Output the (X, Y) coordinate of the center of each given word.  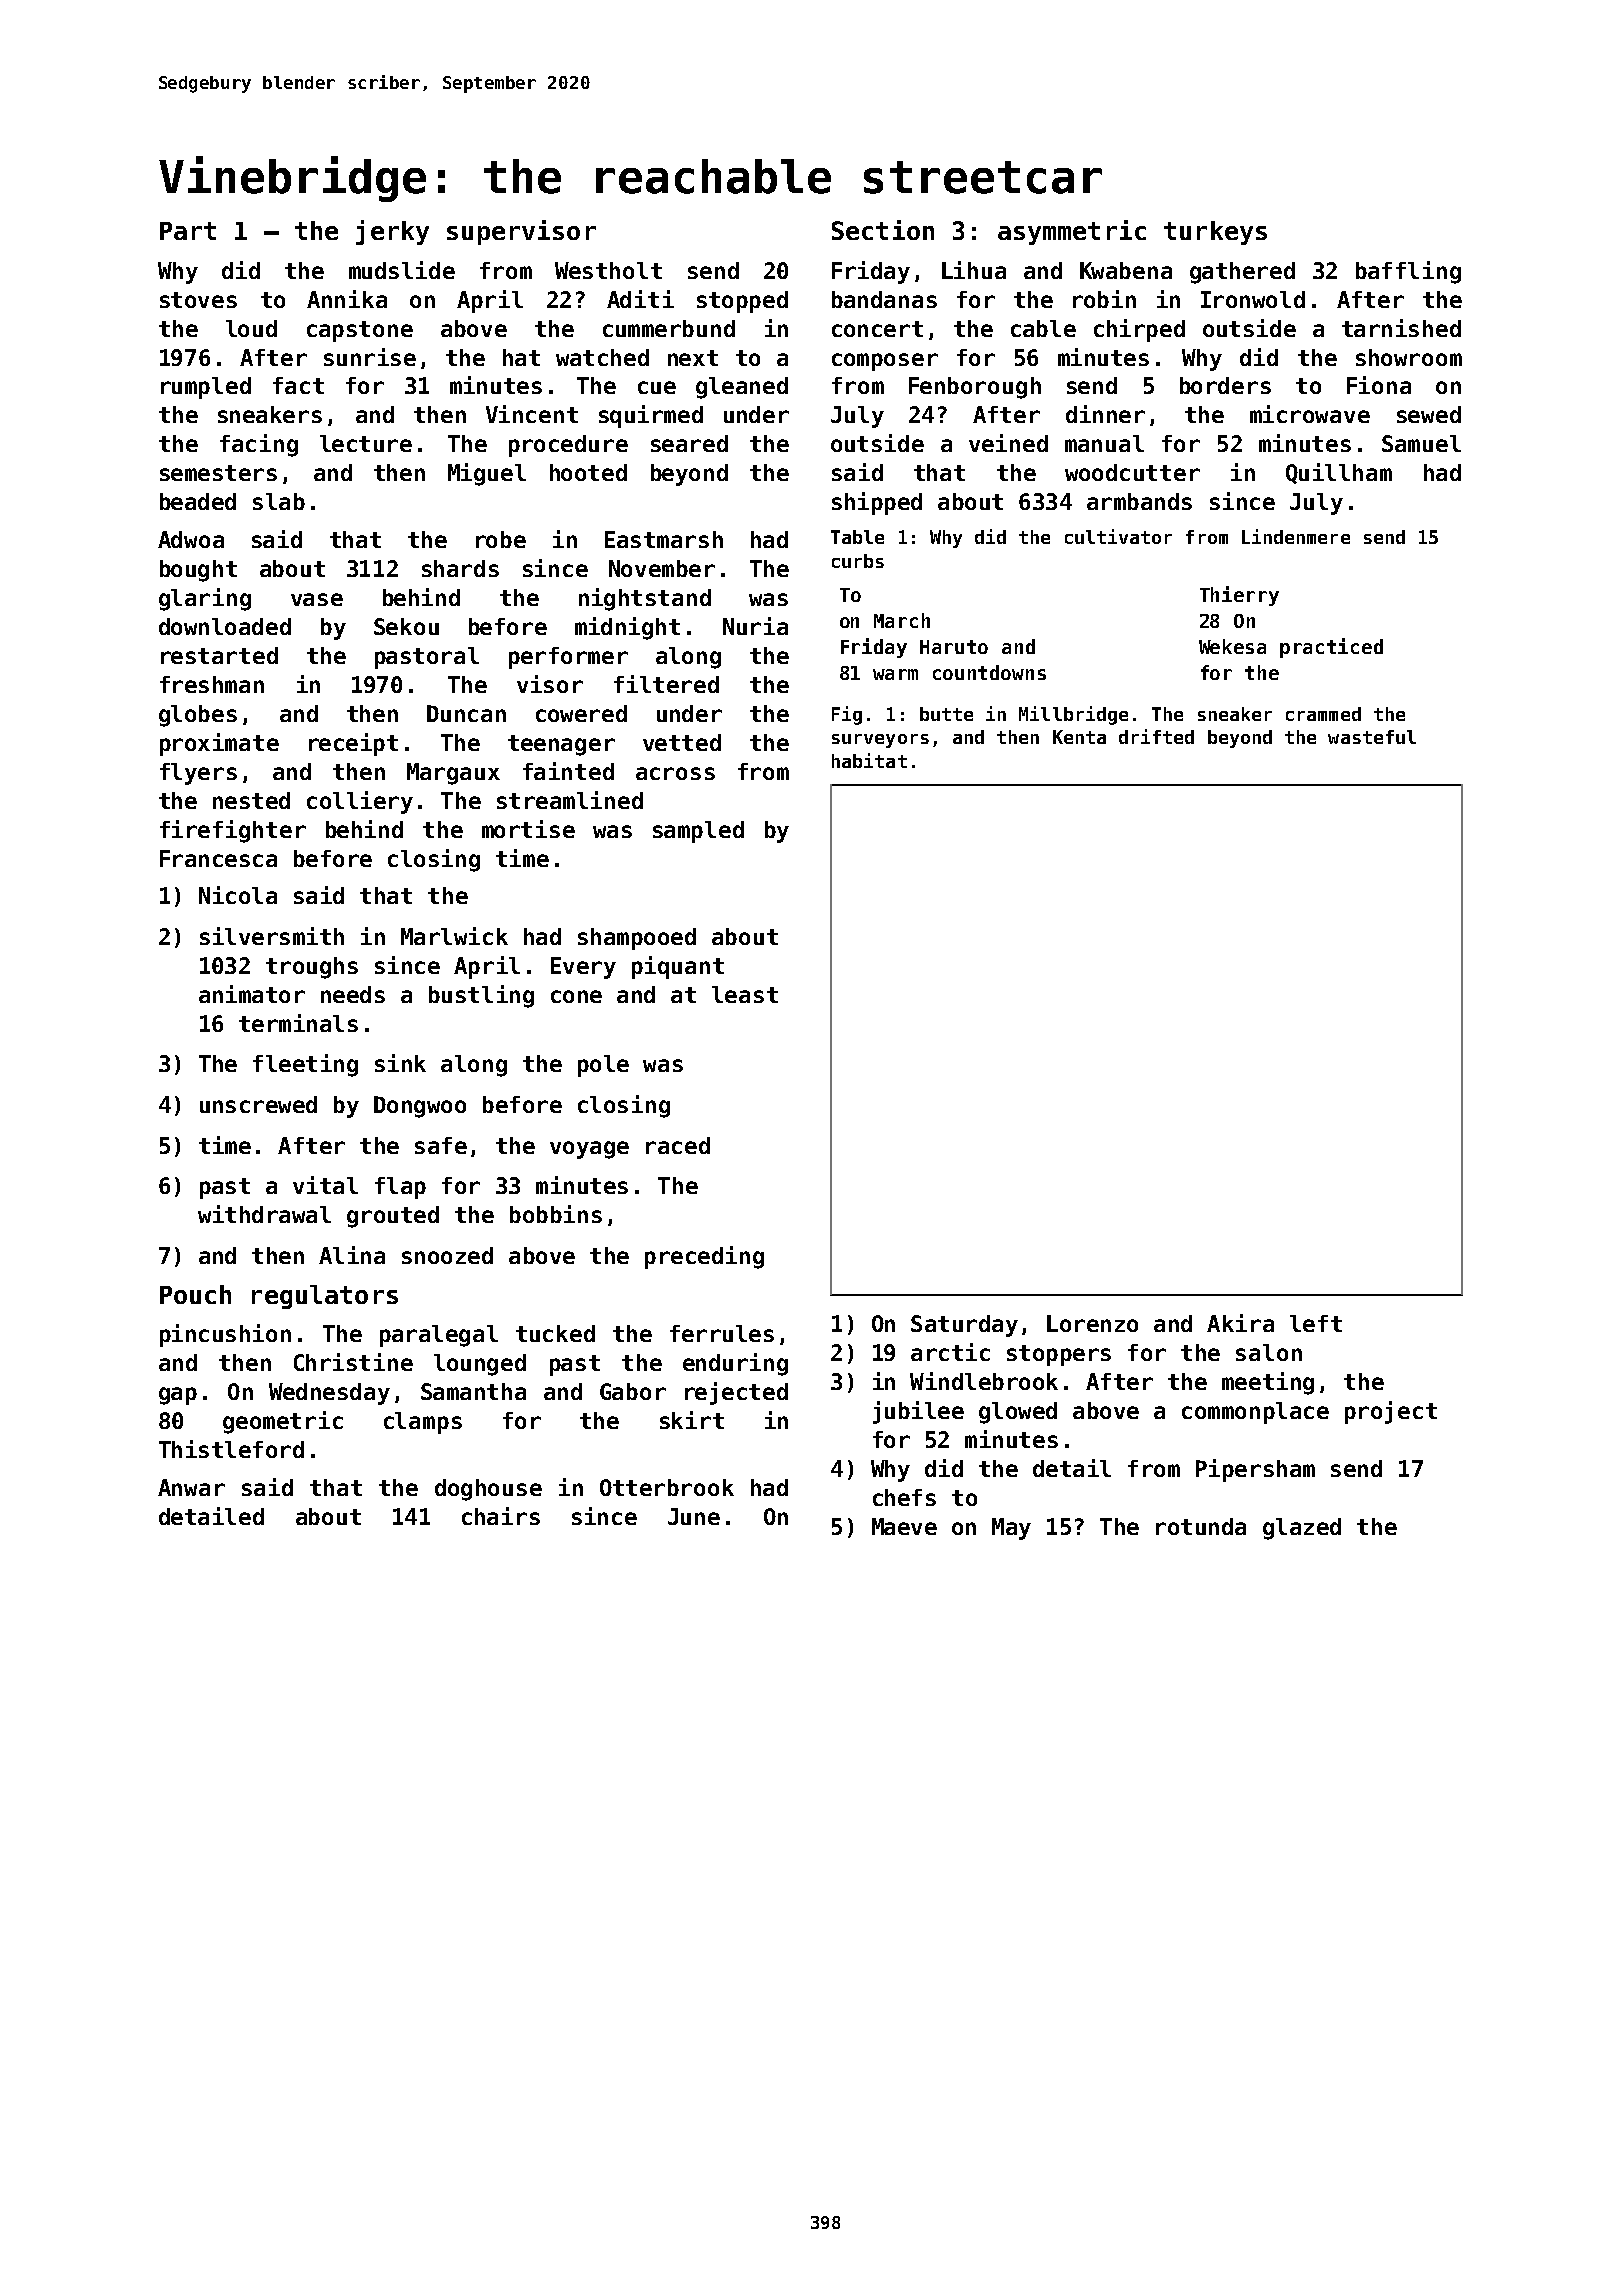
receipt (353, 744)
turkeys (1215, 233)
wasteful (1372, 737)
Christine (353, 1362)
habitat (869, 760)
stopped (742, 302)
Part (188, 231)
